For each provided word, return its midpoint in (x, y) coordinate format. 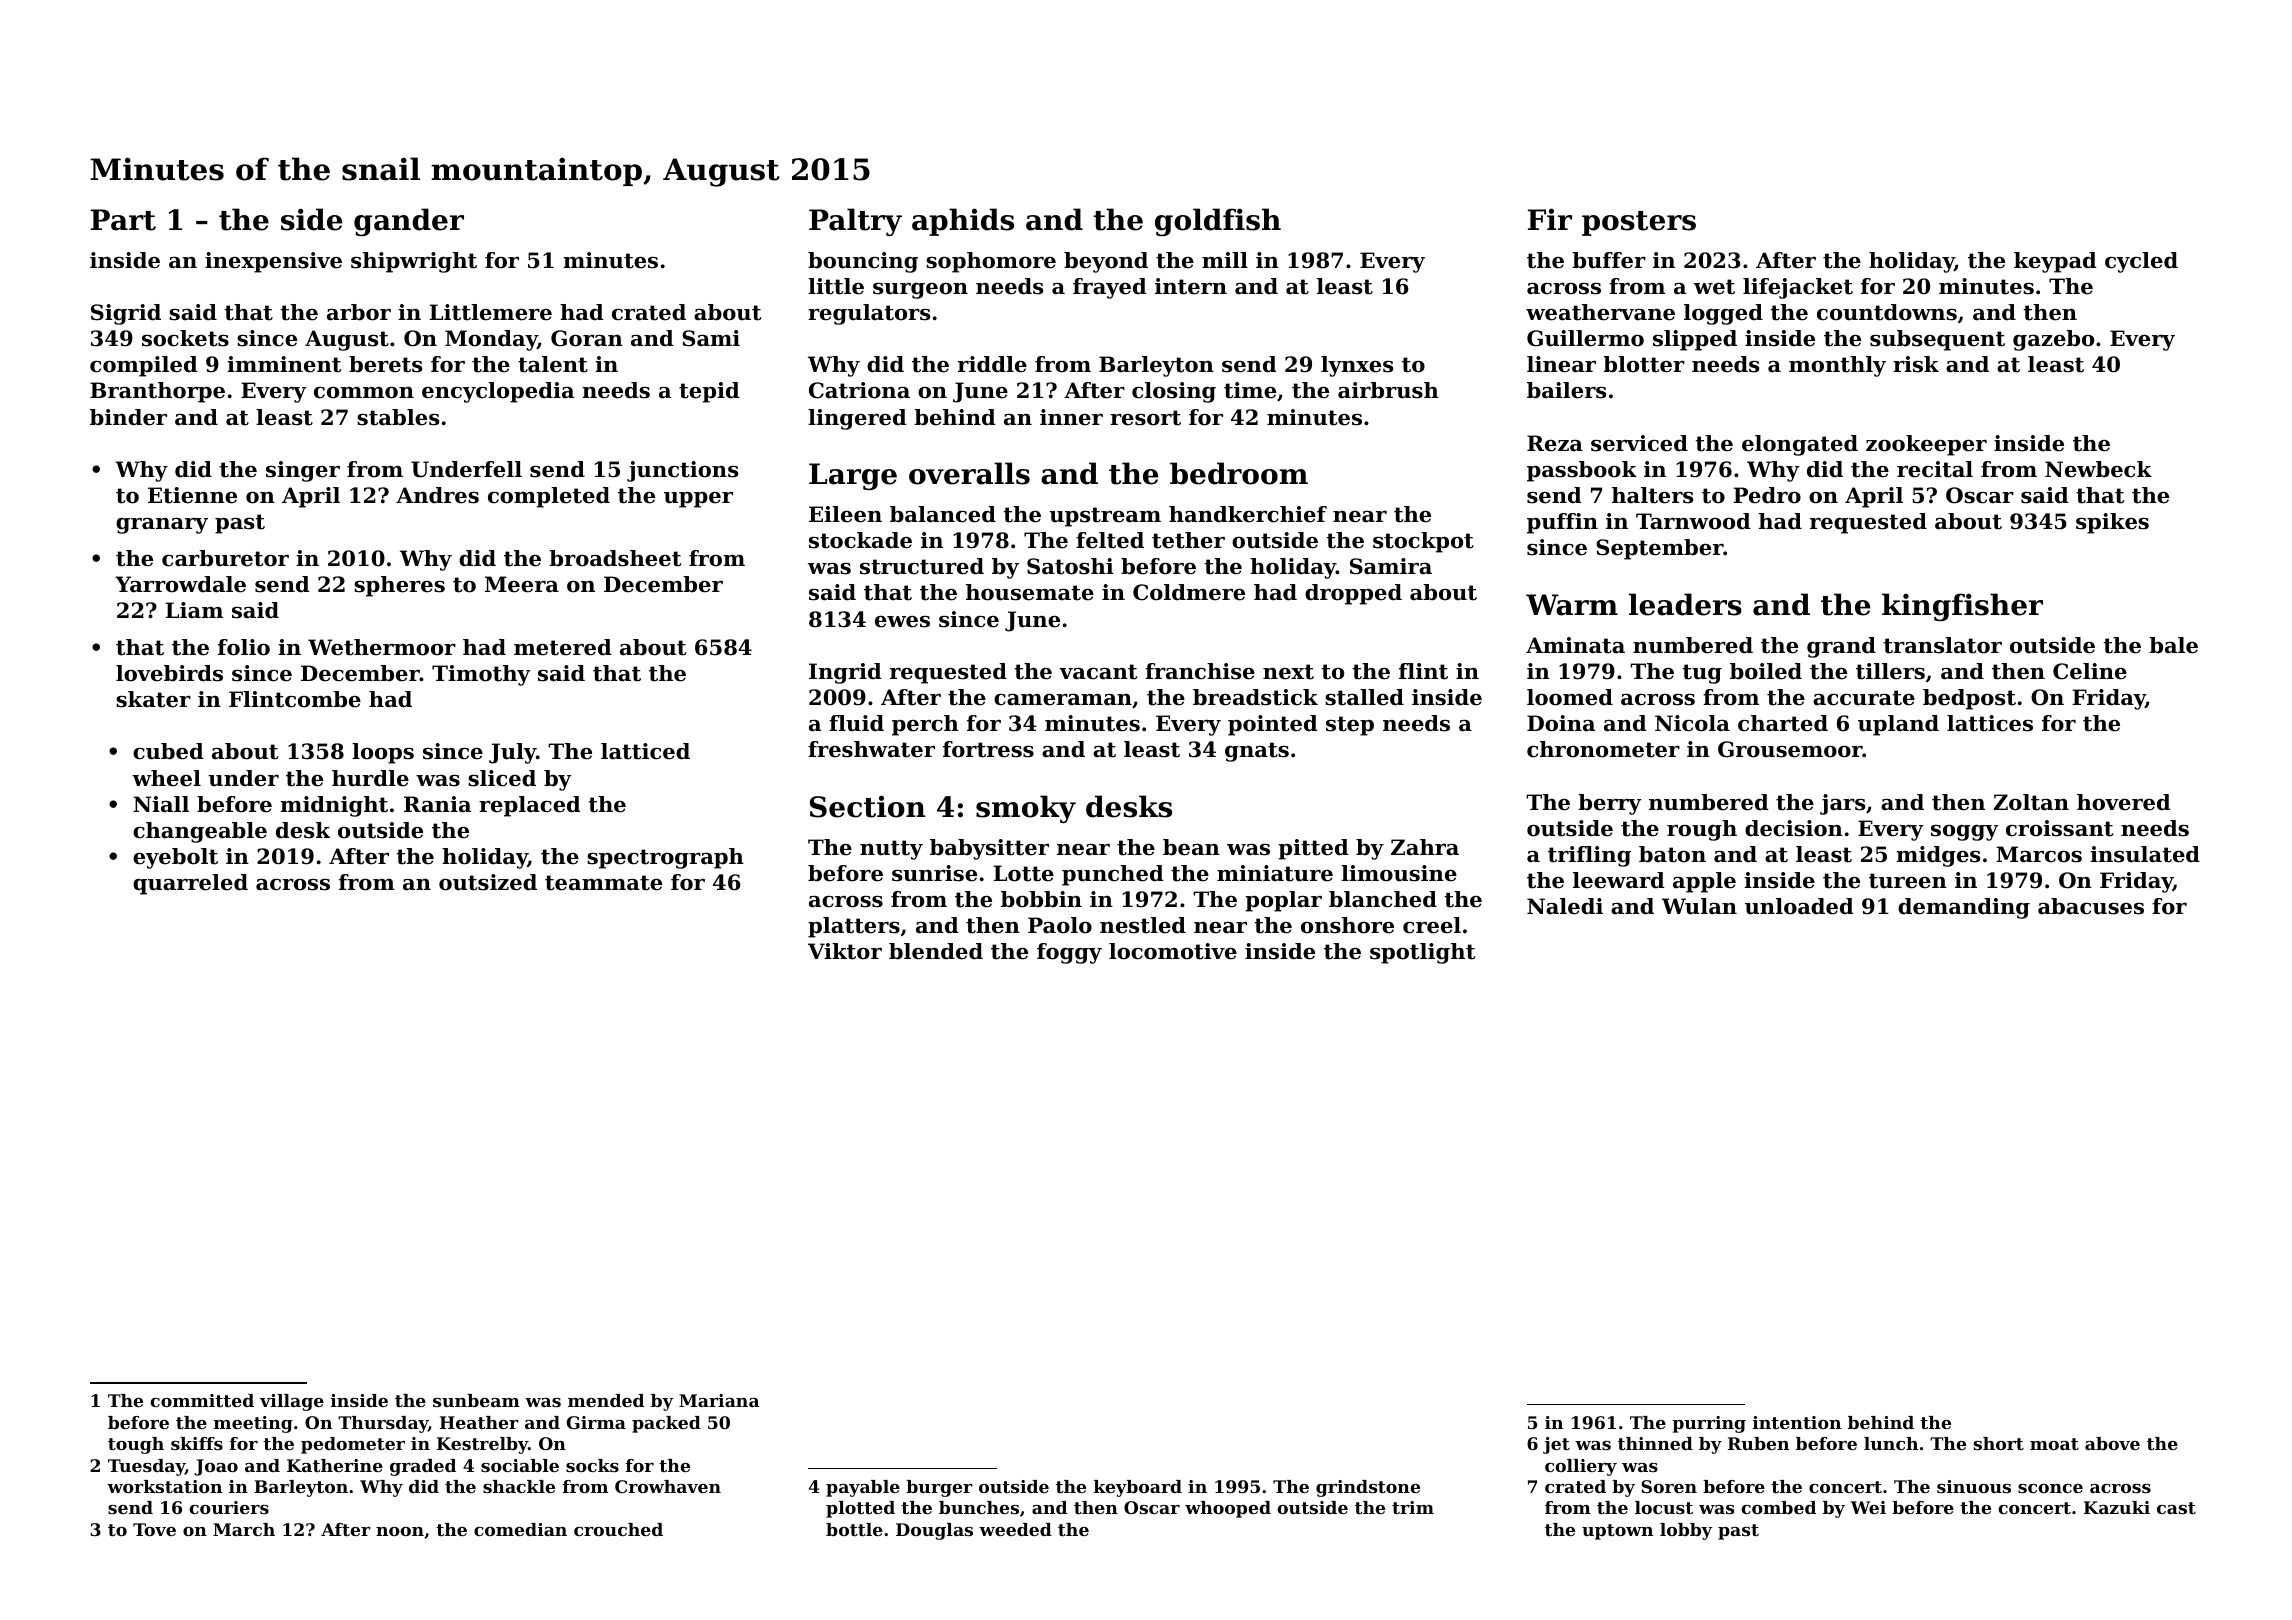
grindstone (1368, 1488)
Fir (1550, 219)
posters (1639, 223)
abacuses (2091, 906)
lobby (1686, 1531)
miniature (1275, 873)
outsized (488, 882)
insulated (2145, 854)
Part (123, 220)
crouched (618, 1529)
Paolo (1060, 925)
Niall (161, 804)
